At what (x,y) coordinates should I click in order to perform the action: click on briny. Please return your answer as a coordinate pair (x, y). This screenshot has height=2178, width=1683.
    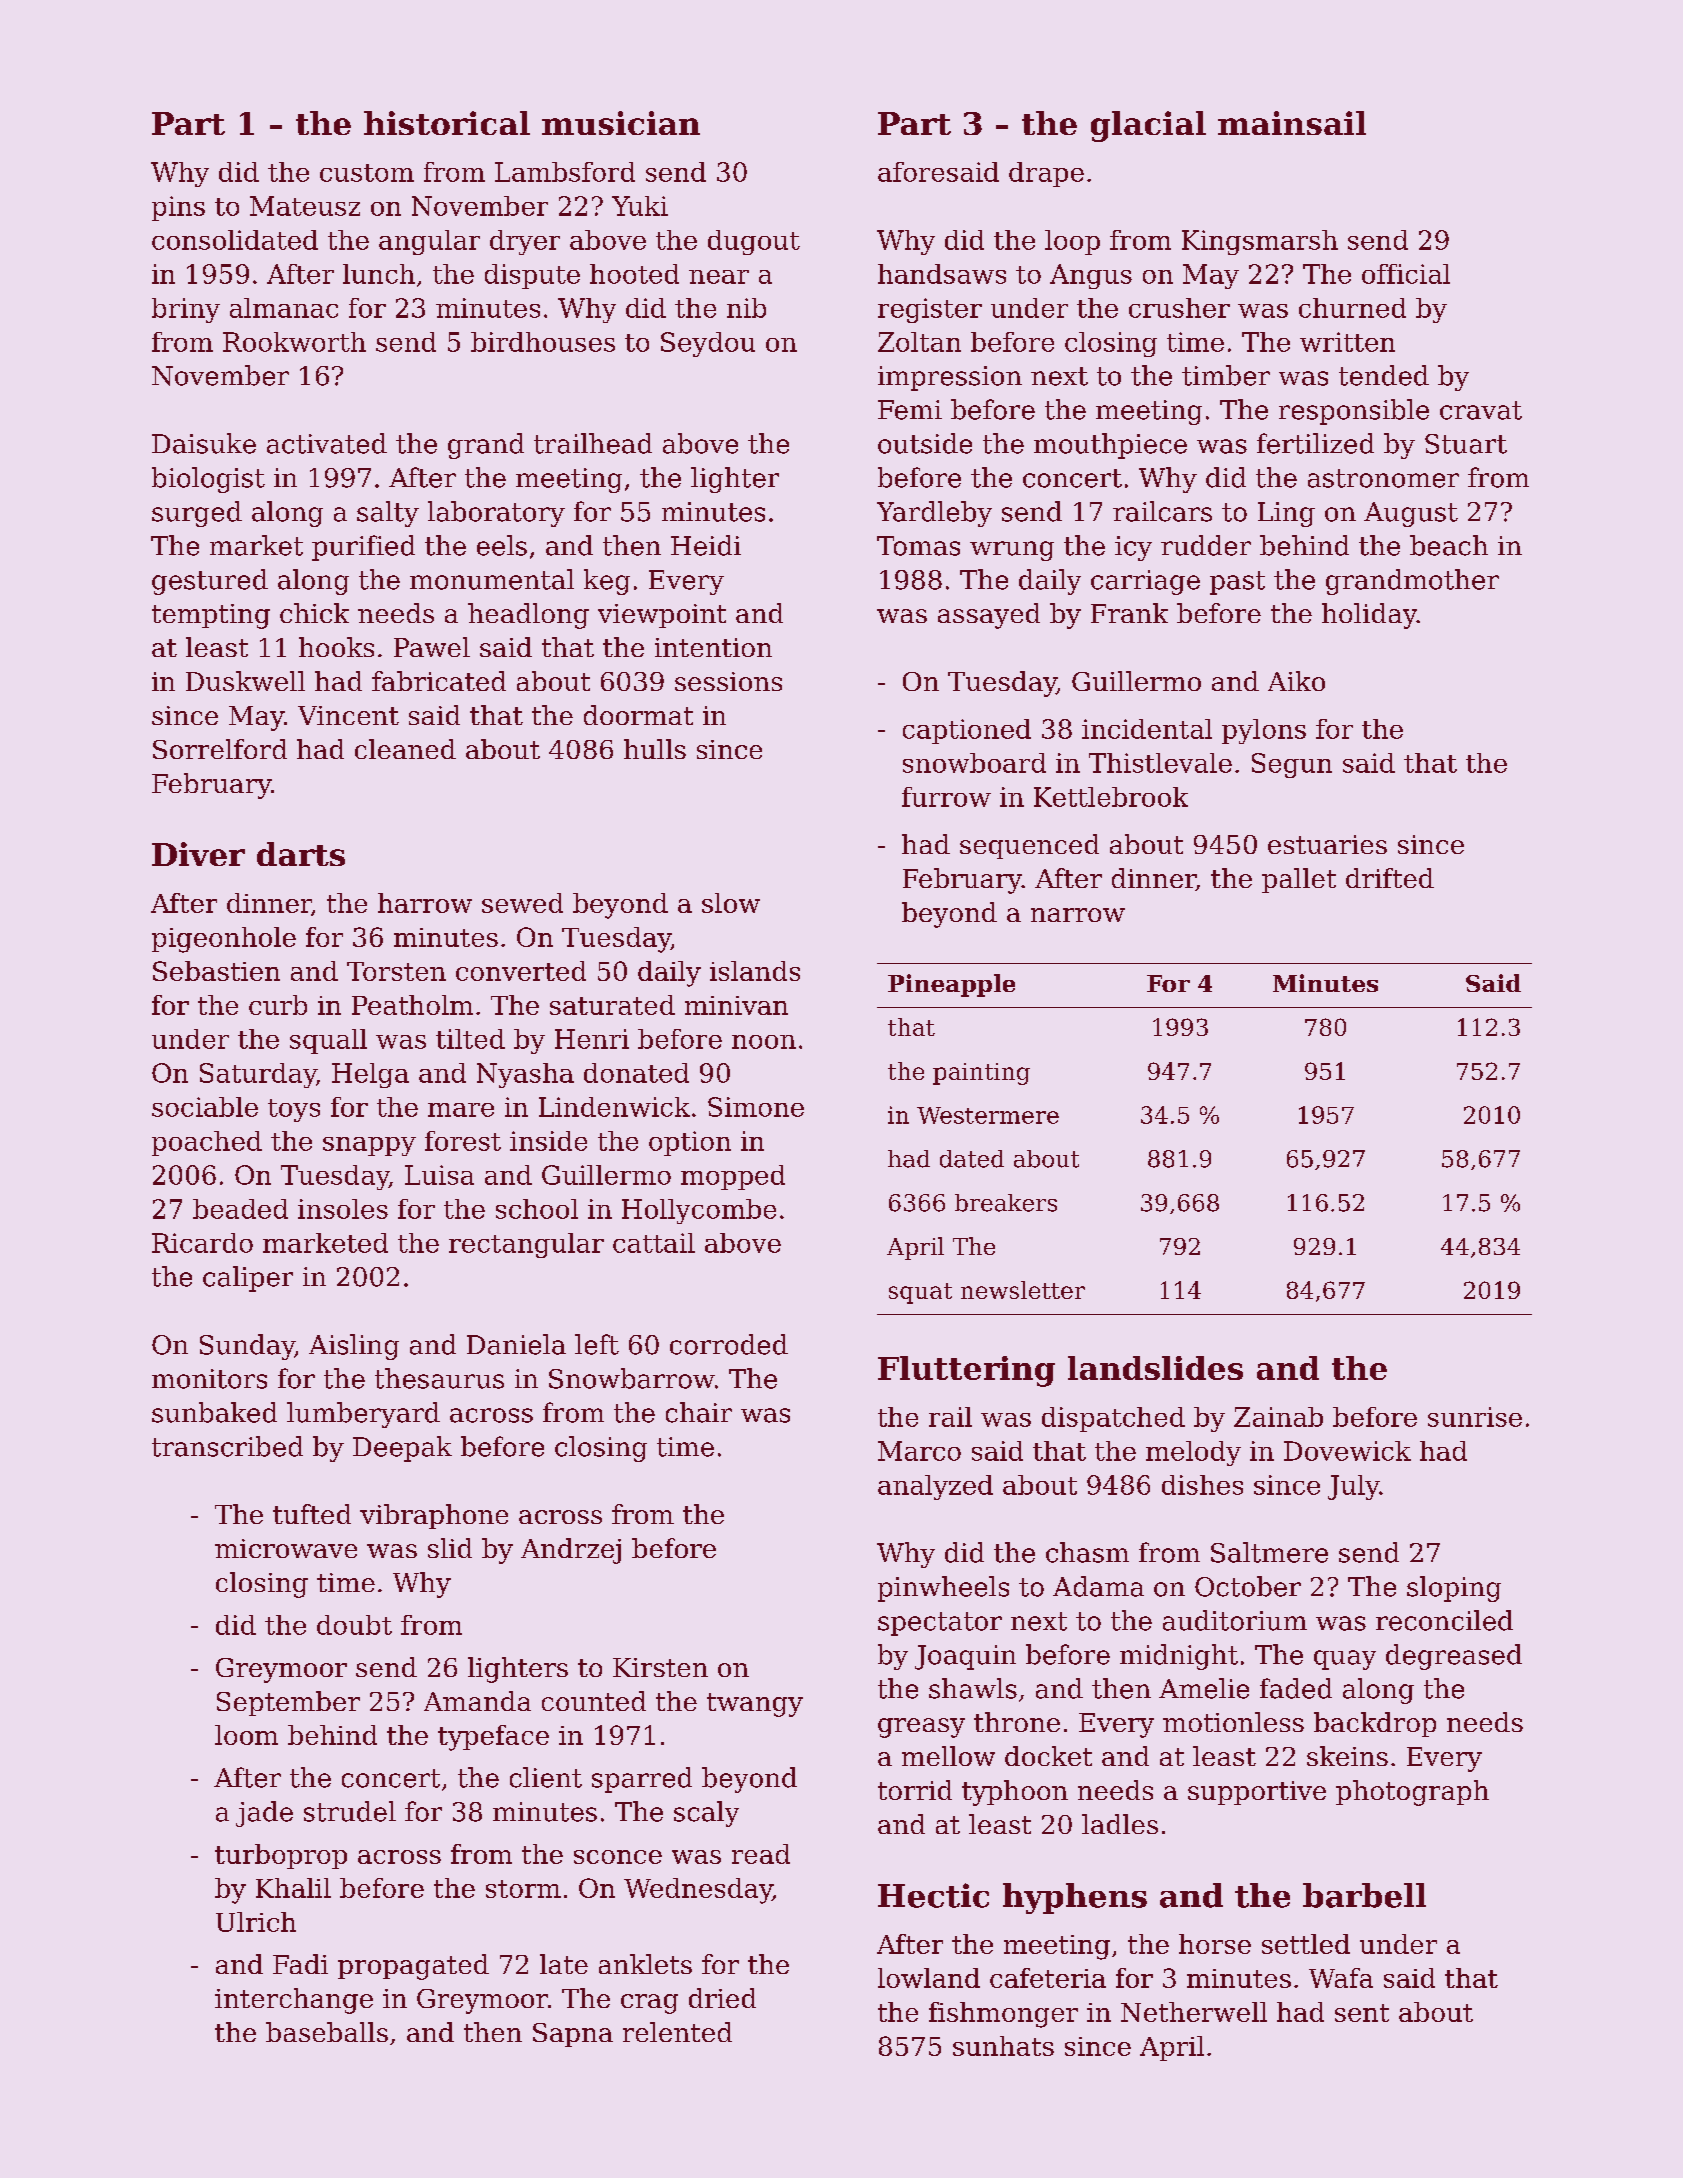
    Looking at the image, I should click on (186, 310).
